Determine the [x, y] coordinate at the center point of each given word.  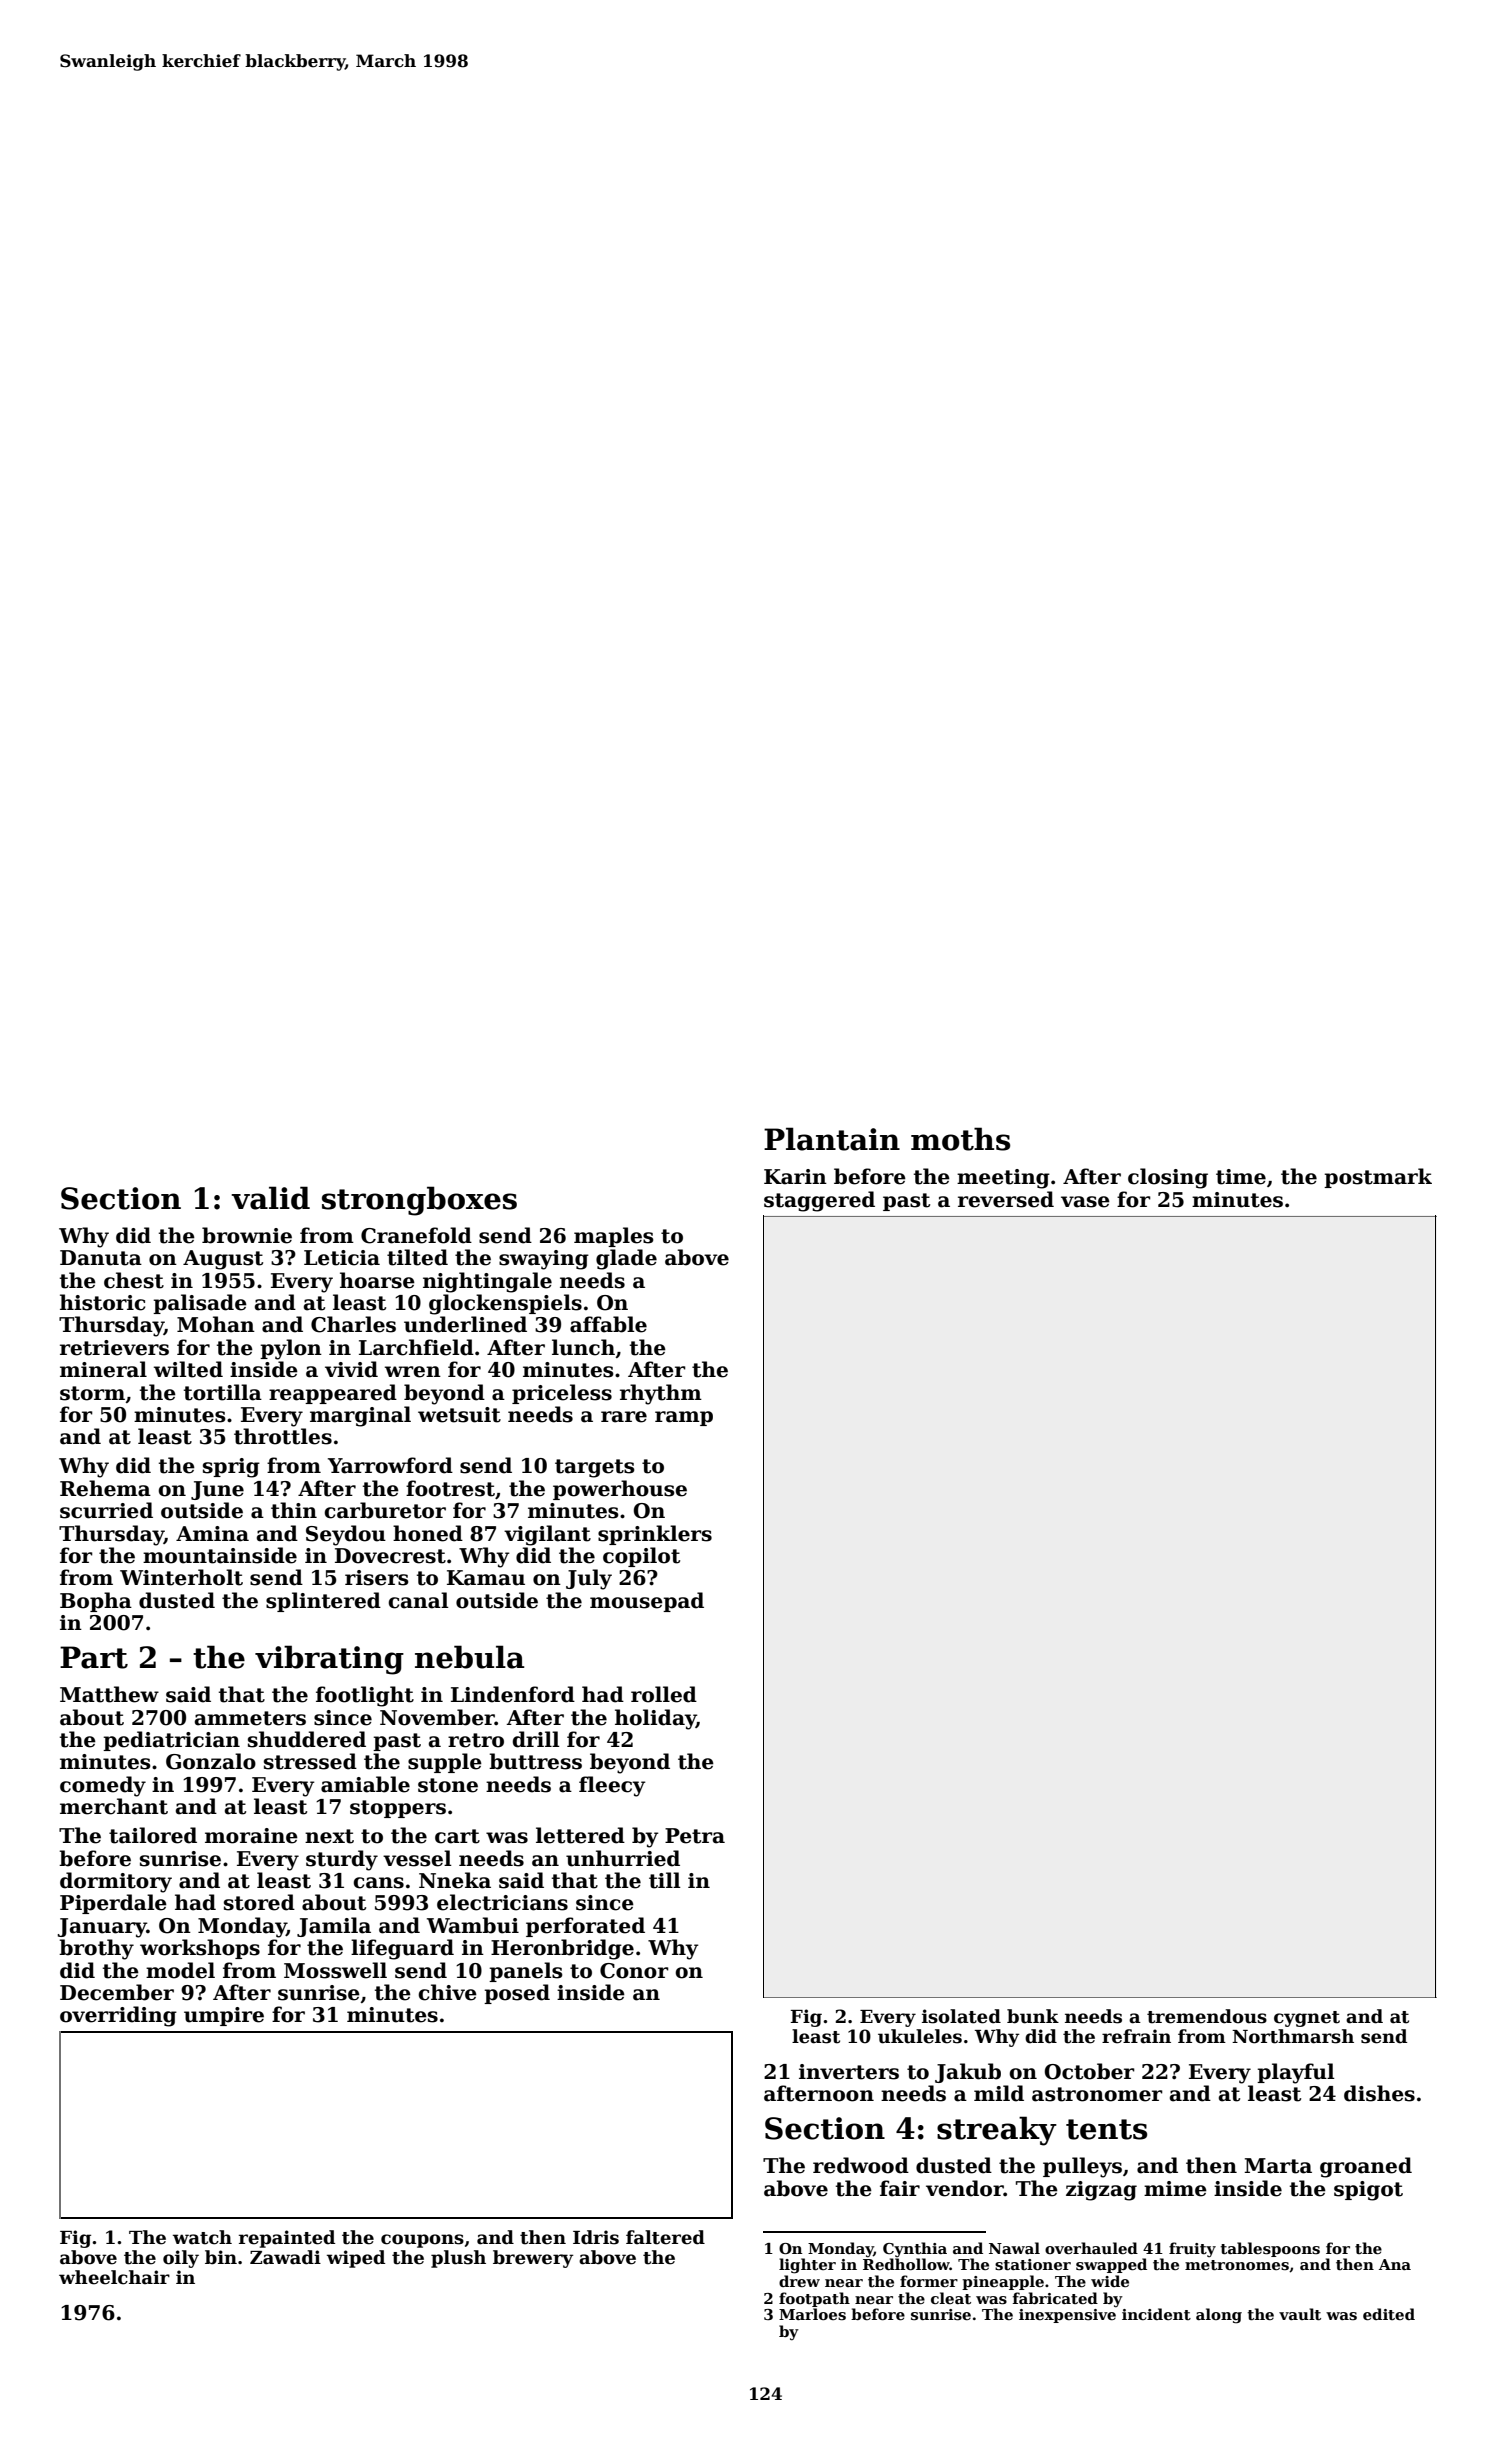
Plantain [832, 1139]
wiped [356, 2259]
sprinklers [655, 1535]
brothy [96, 1949]
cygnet [1307, 2019]
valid [270, 1198]
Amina [212, 1534]
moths [960, 1139]
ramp [684, 1418]
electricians [502, 1902]
